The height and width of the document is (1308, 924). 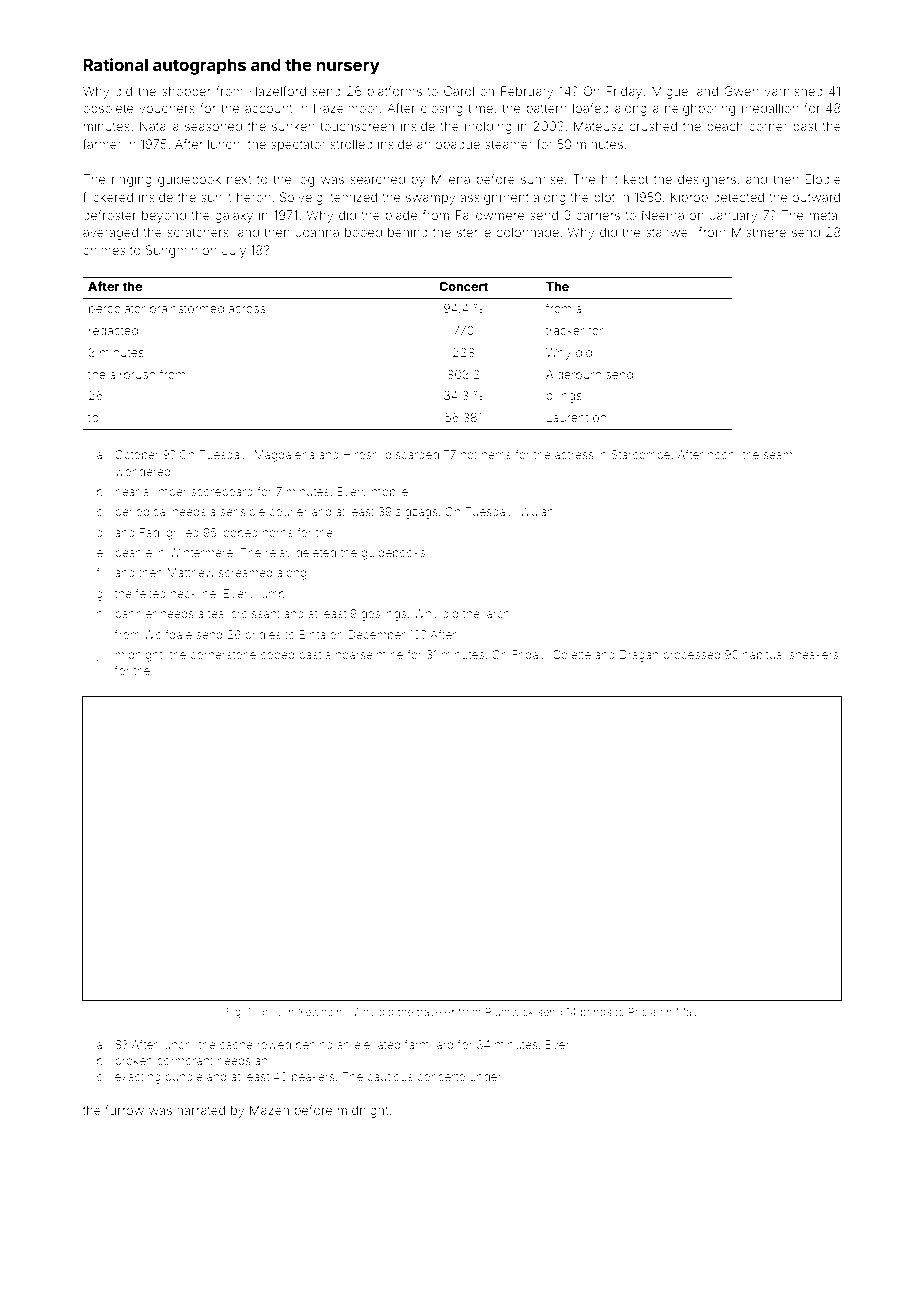 What do you see at coordinates (813, 654) in the document?
I see `sneakers` at bounding box center [813, 654].
